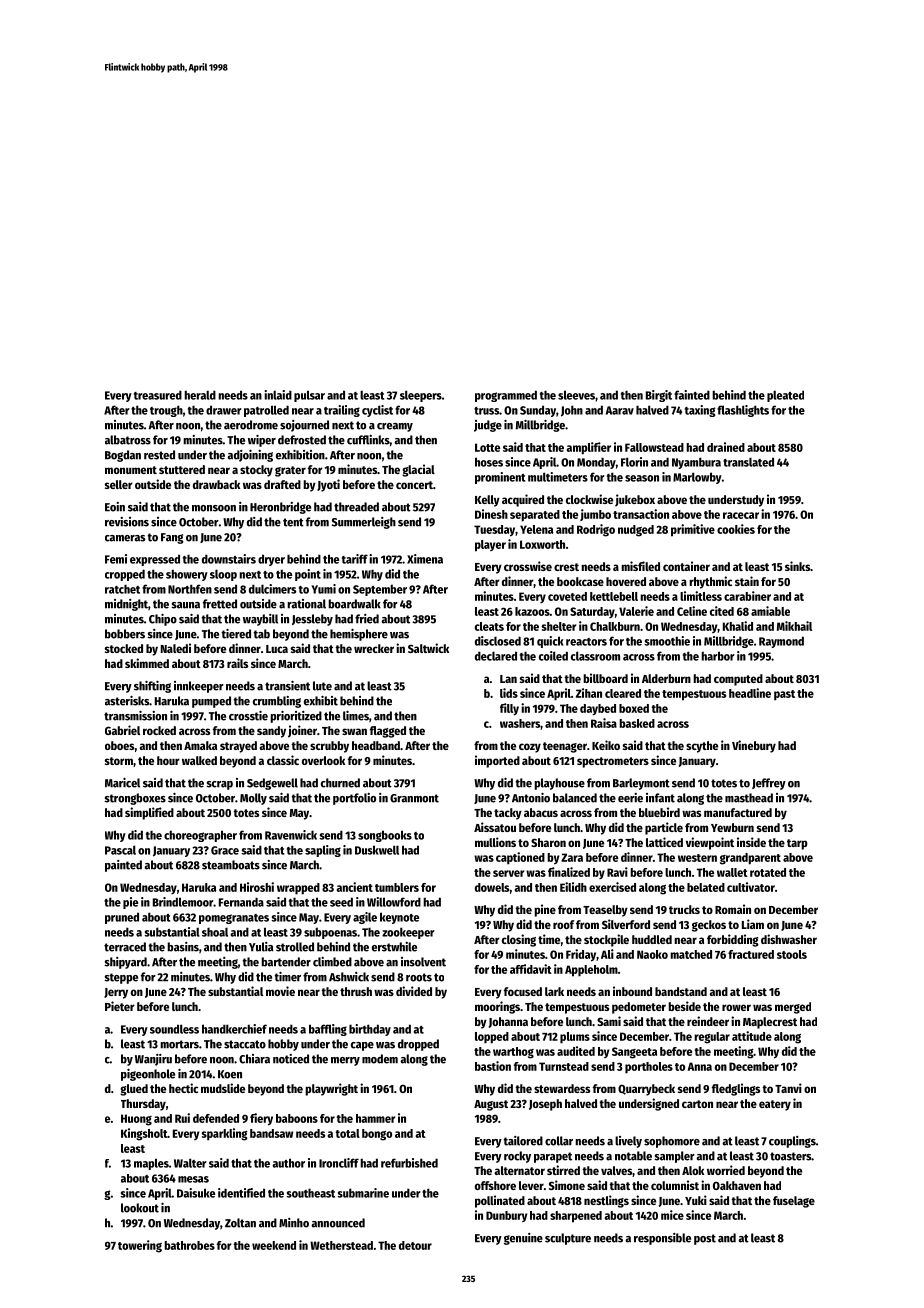 The image size is (924, 1308). What do you see at coordinates (487, 501) in the image?
I see `Kelly` at bounding box center [487, 501].
